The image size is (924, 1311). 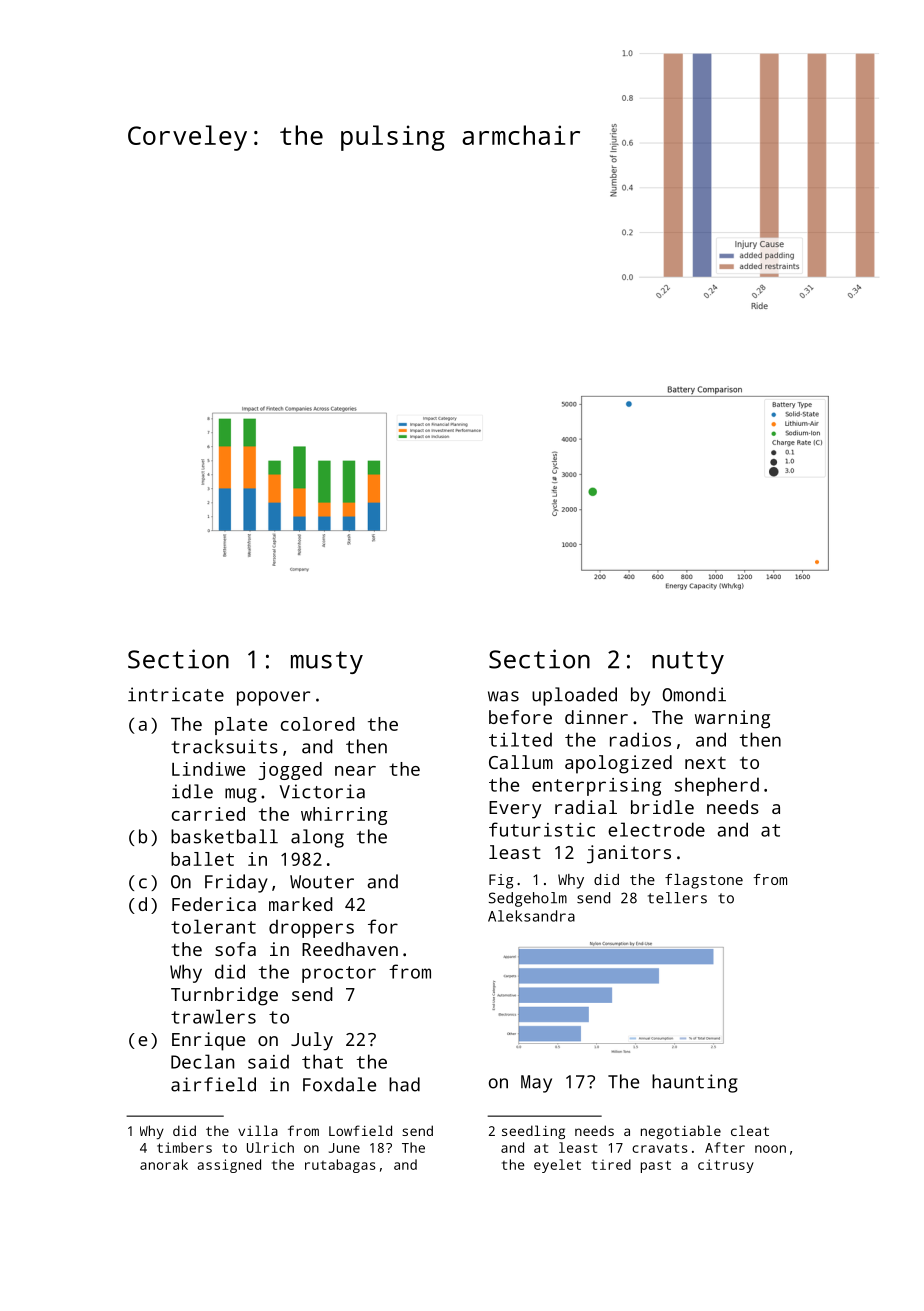 What do you see at coordinates (164, 1164) in the screenshot?
I see `anorak` at bounding box center [164, 1164].
